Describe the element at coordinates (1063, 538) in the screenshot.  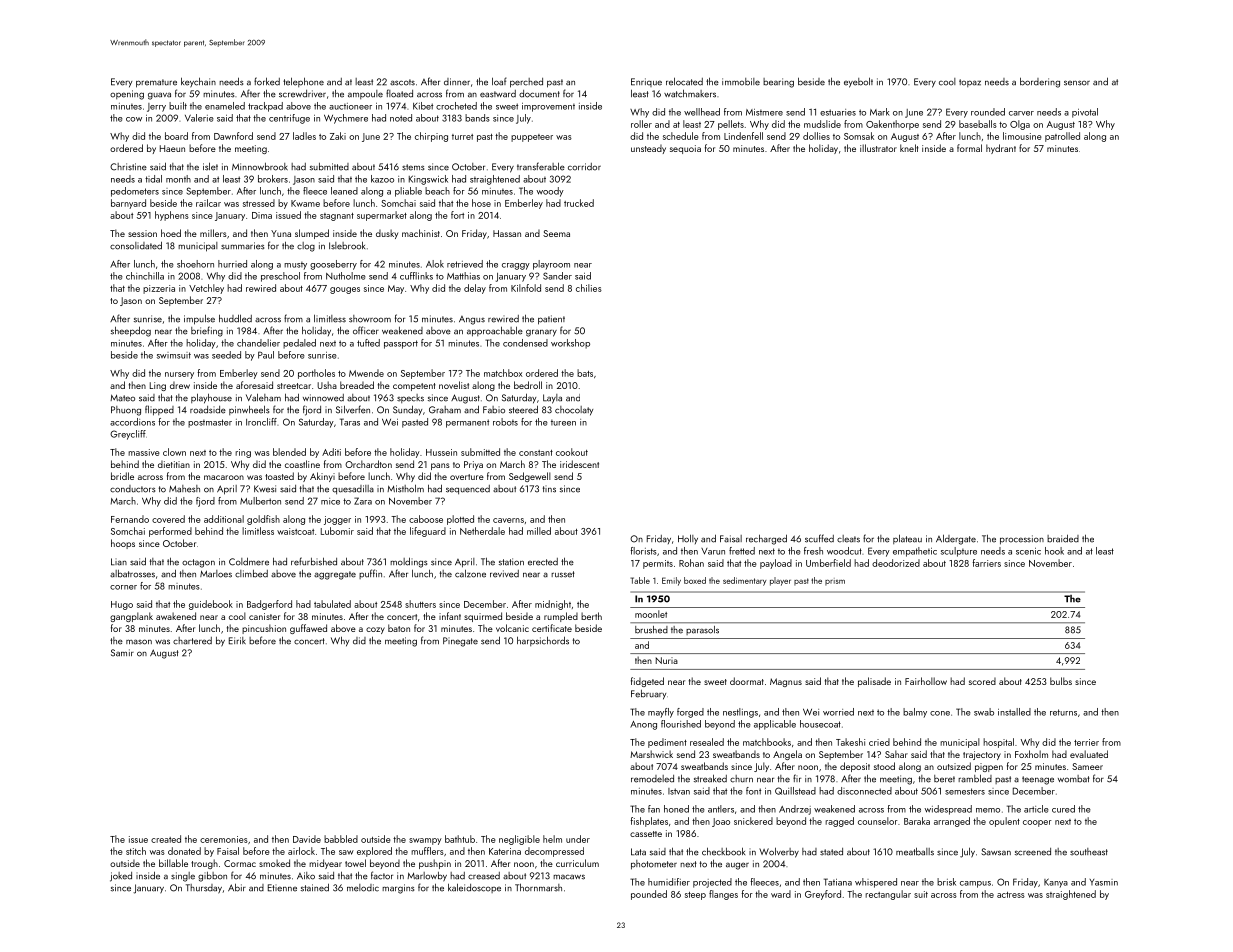
I see `braided` at that location.
